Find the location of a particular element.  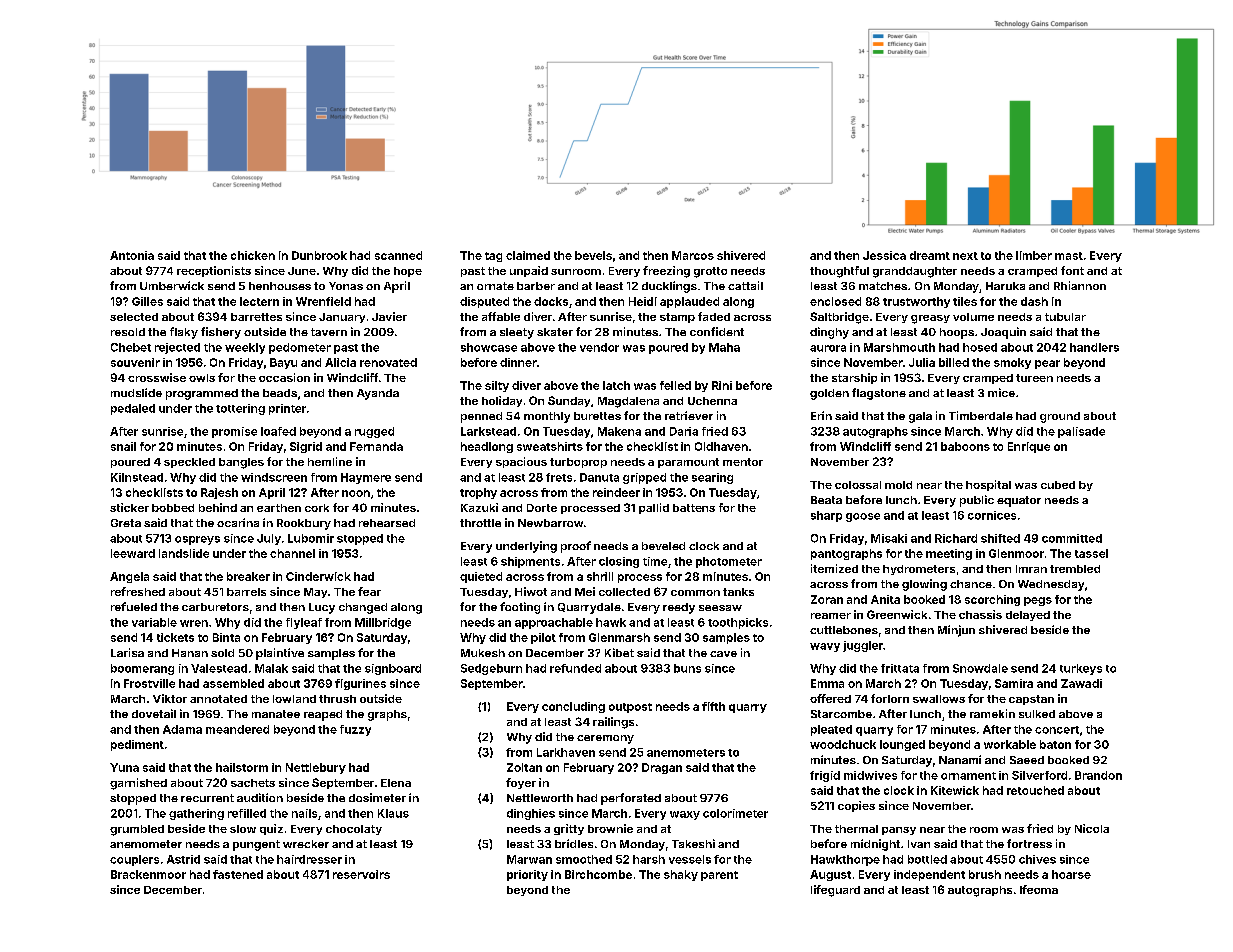

ceremony is located at coordinates (605, 739).
